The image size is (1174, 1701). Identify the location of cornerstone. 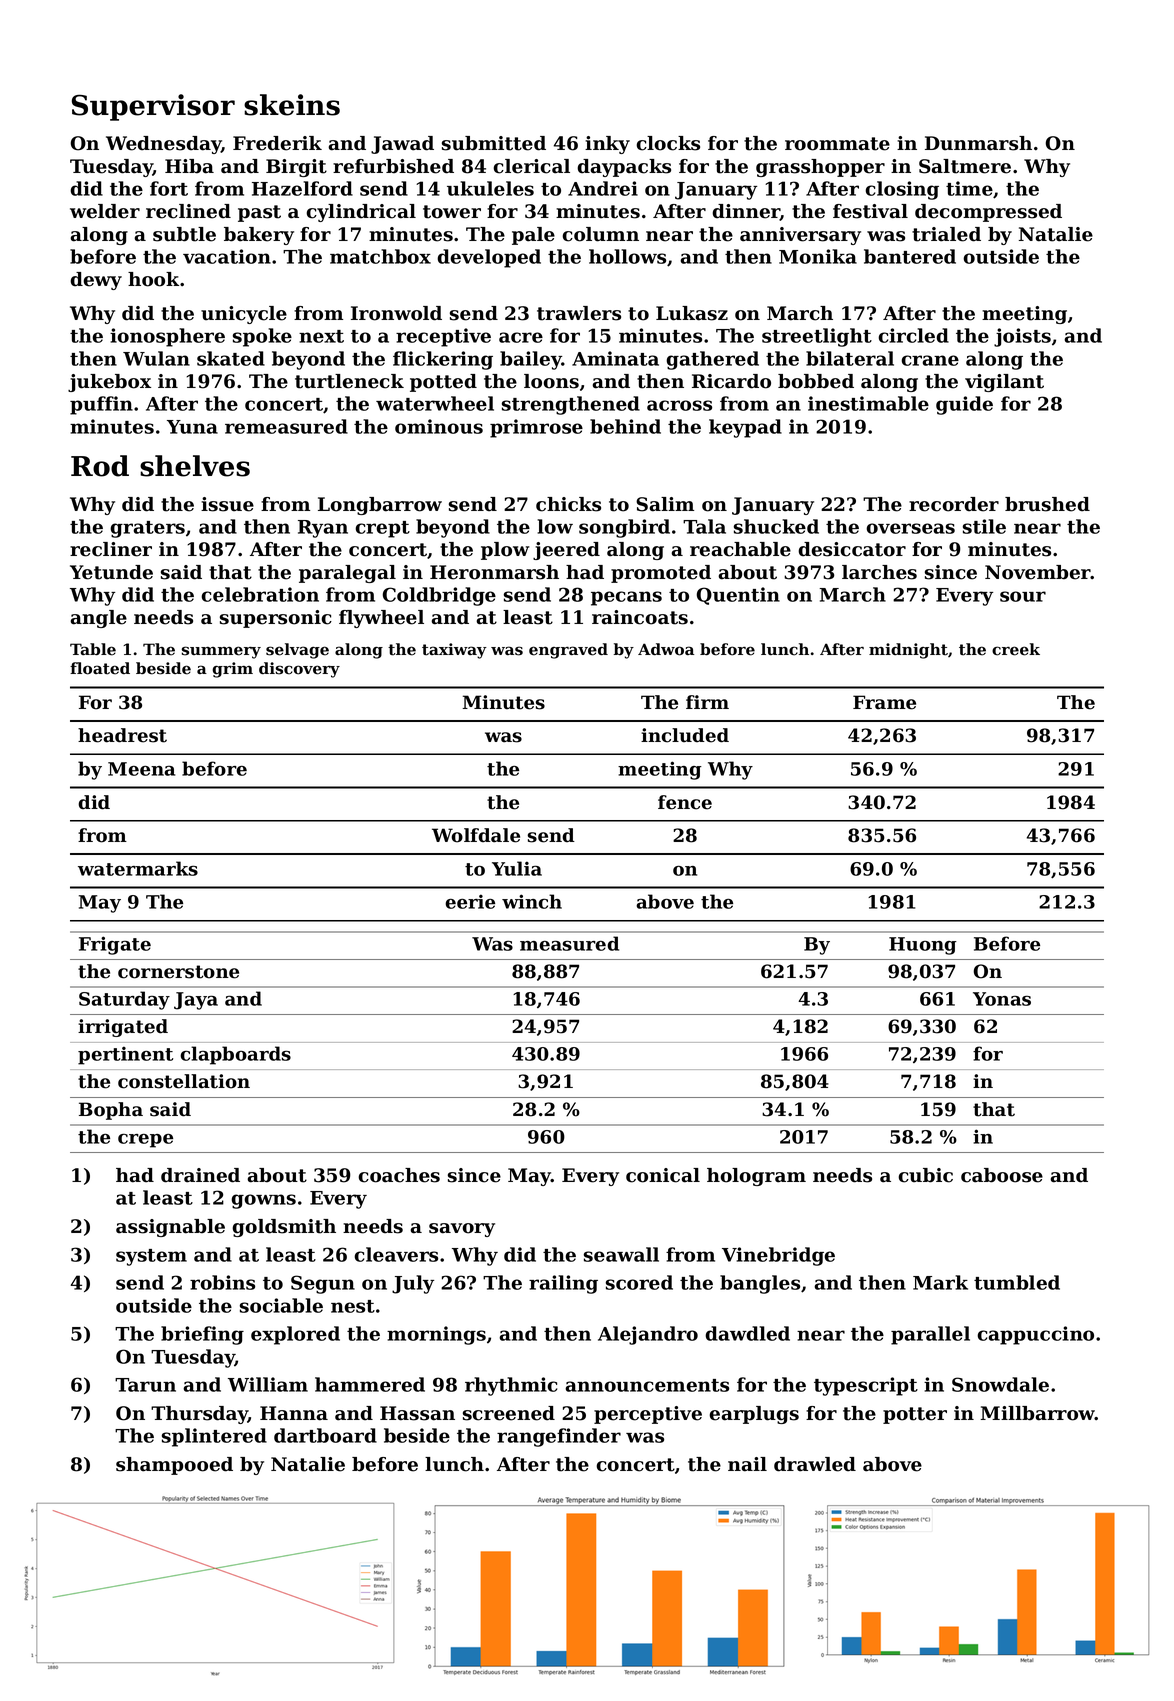
(178, 972).
